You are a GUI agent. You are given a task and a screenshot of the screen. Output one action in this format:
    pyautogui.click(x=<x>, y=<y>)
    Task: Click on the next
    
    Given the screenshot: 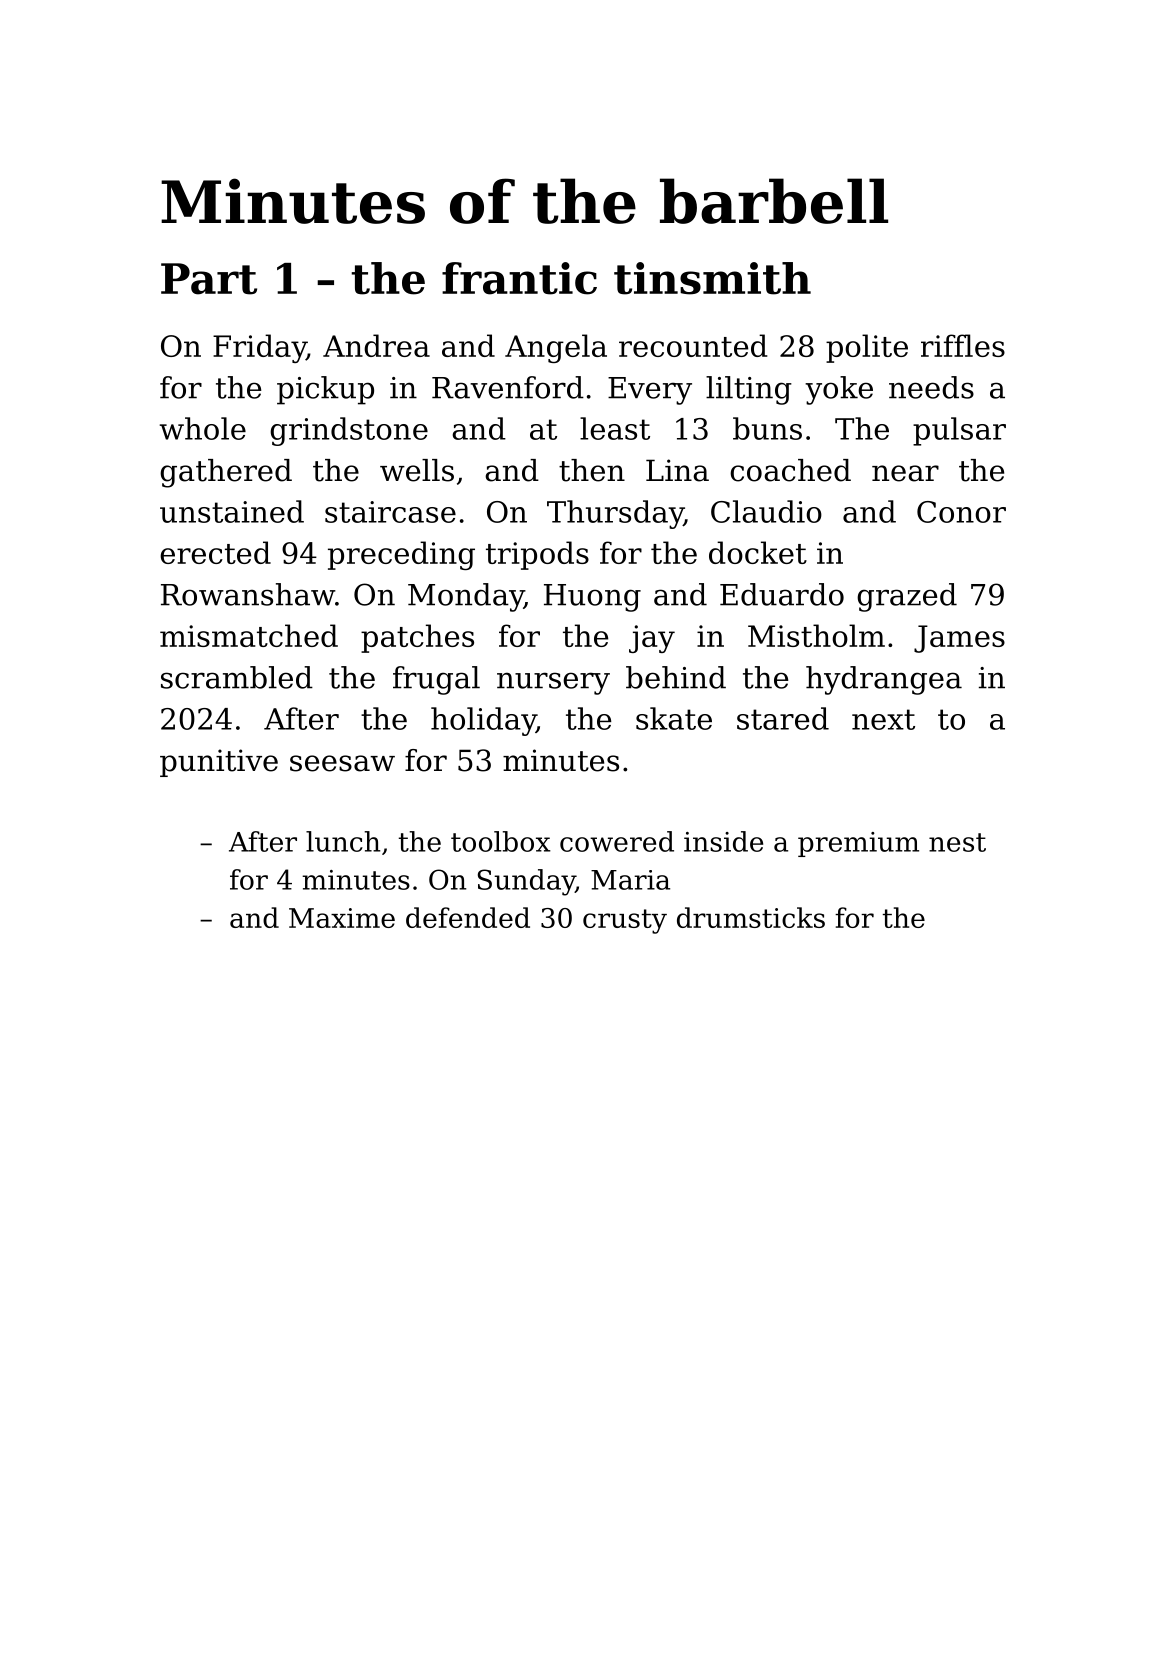 What is the action you would take?
    pyautogui.click(x=883, y=719)
